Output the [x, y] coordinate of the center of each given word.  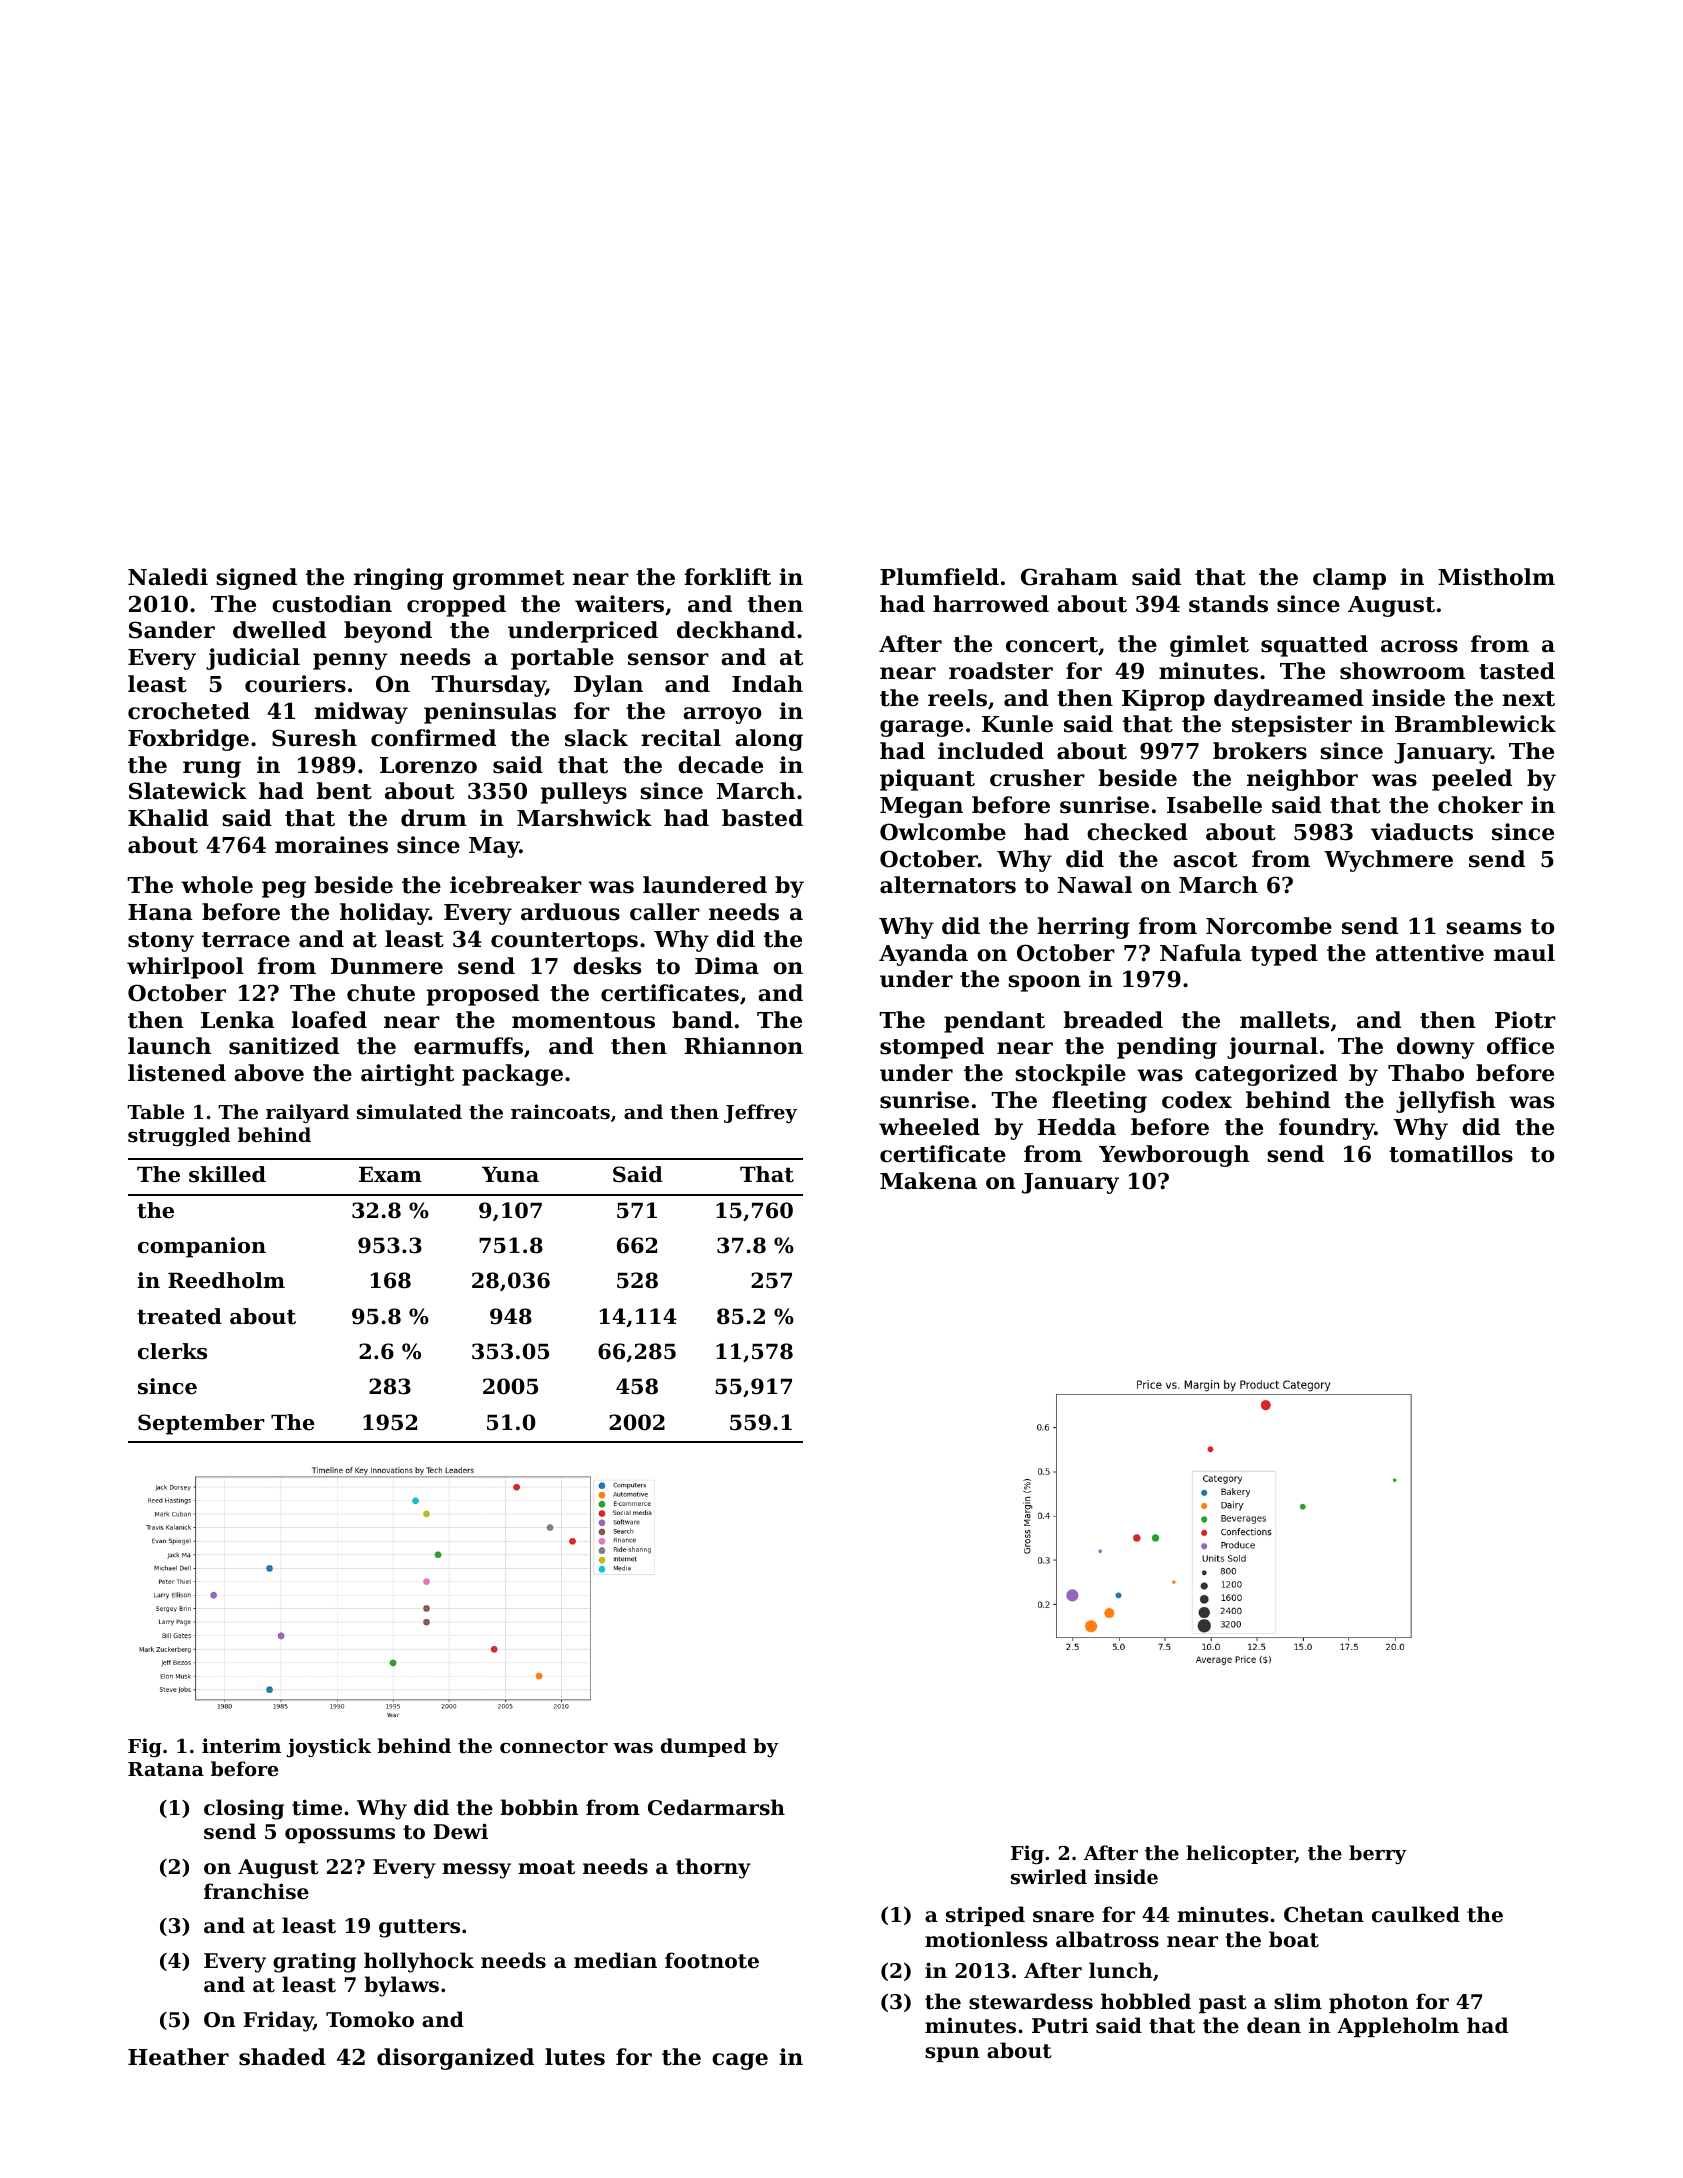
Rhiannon [744, 1046]
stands [1228, 604]
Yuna [510, 1175]
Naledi [168, 577]
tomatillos [1451, 1154]
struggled [179, 1136]
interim [241, 1746]
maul [1524, 953]
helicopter [1240, 1854]
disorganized [455, 2059]
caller [665, 912]
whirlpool [185, 968]
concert [1052, 645]
